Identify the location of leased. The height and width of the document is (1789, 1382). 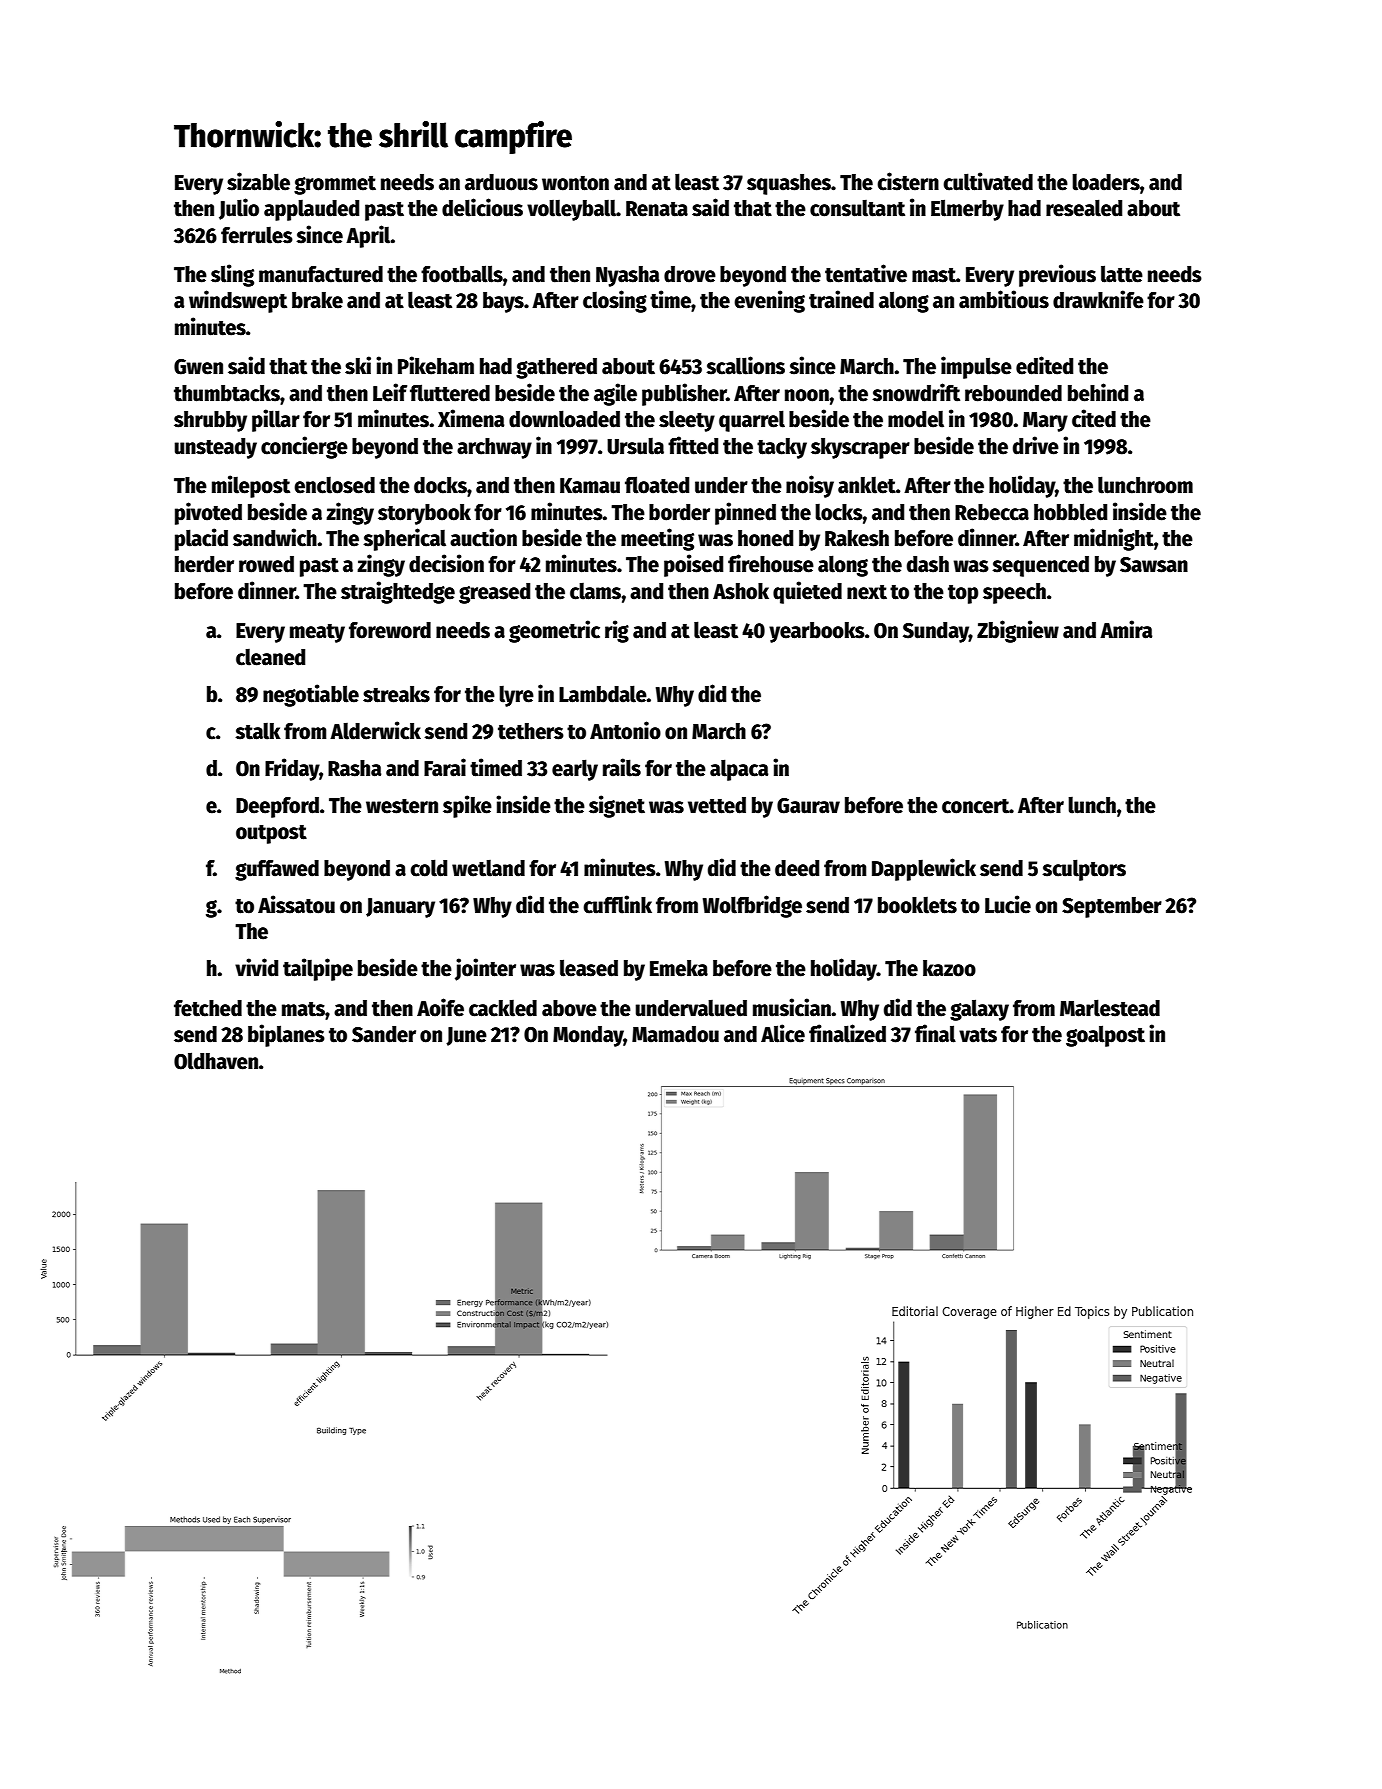
(589, 968).
